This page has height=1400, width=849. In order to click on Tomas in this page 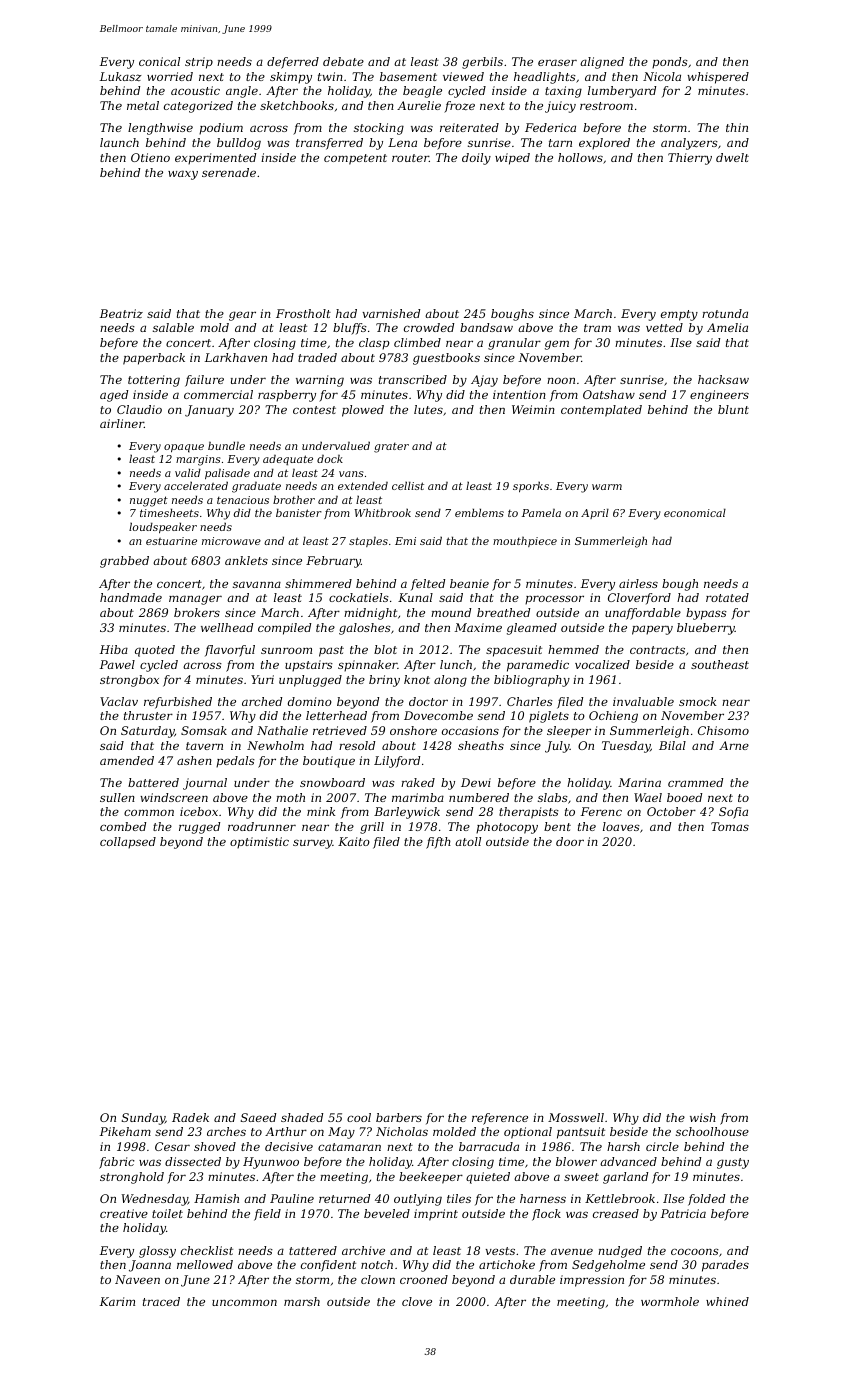, I will do `click(730, 826)`.
